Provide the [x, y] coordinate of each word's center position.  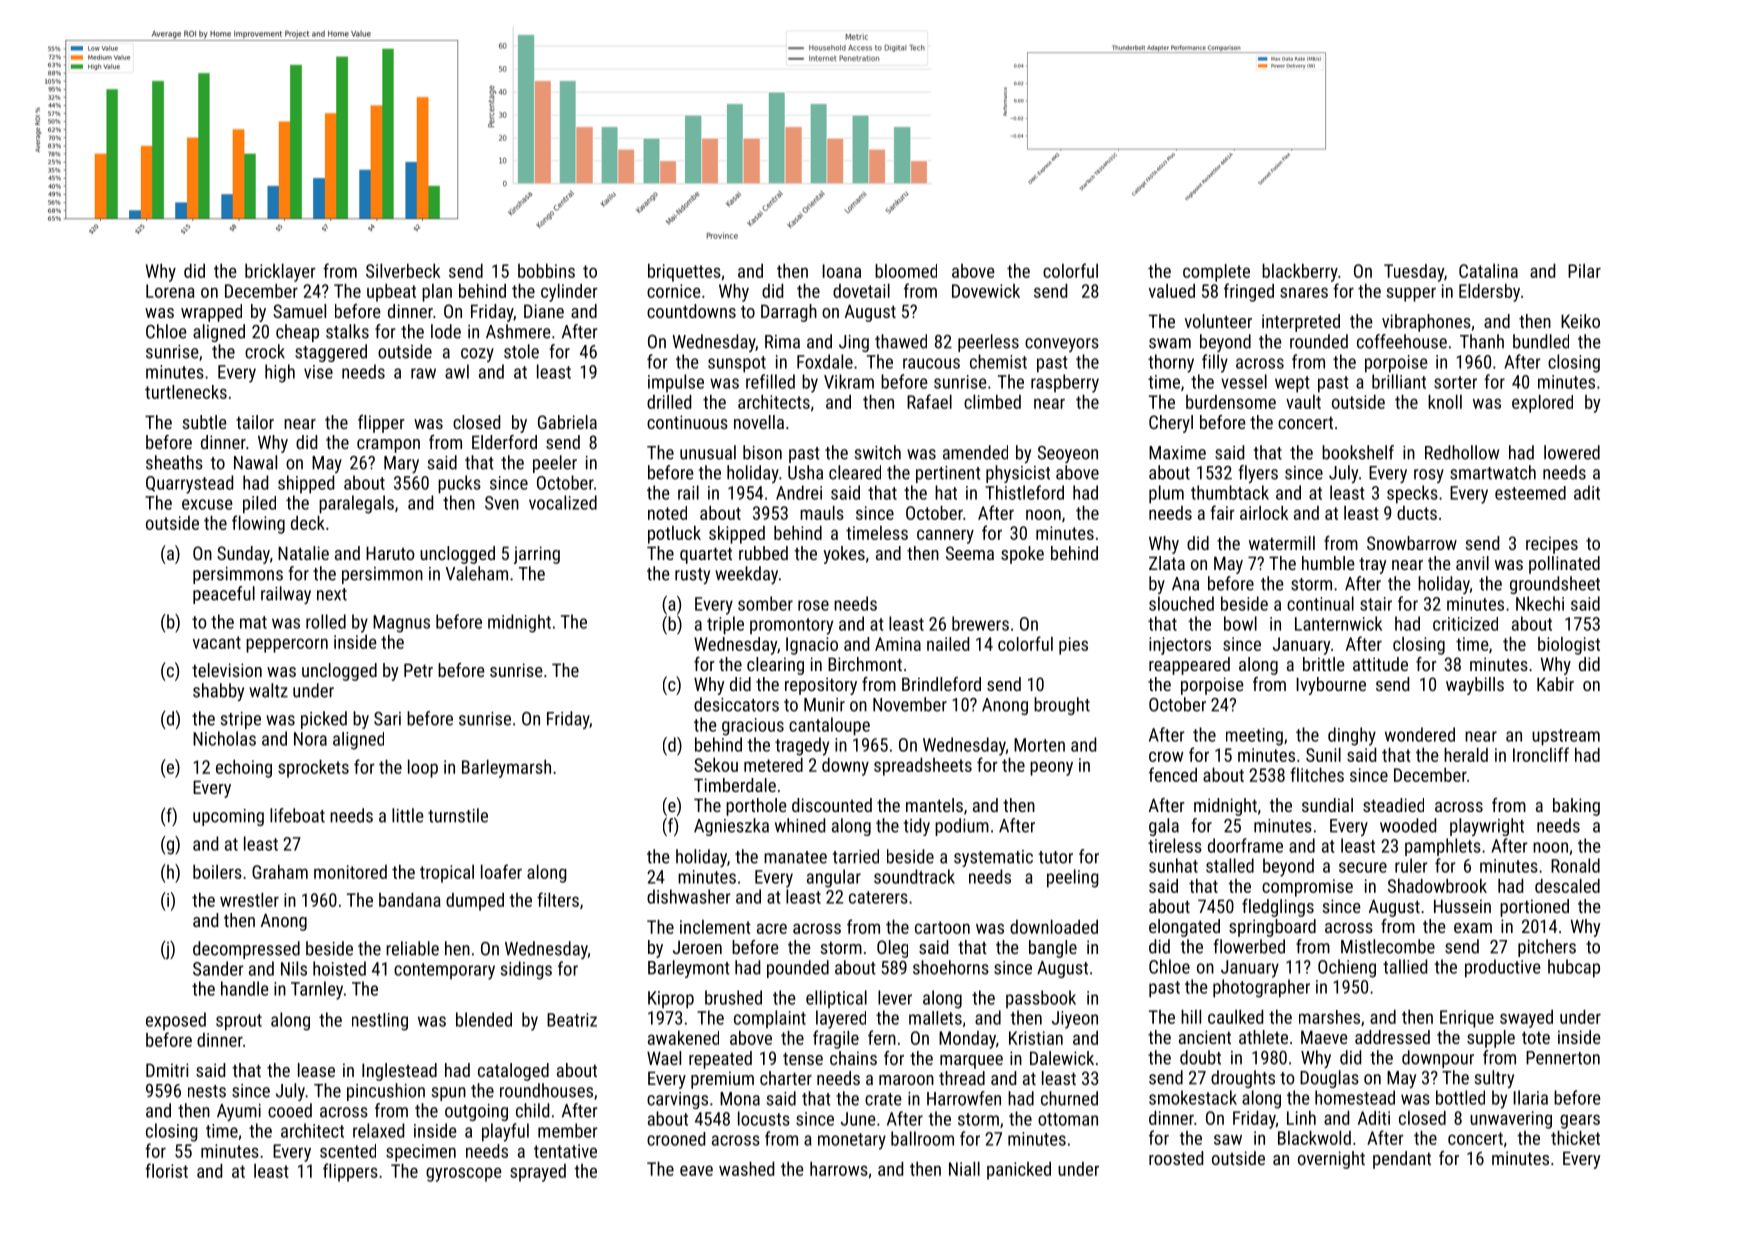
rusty [692, 576]
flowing [258, 524]
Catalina [1488, 271]
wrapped [211, 313]
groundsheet [1555, 585]
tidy [917, 827]
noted [667, 513]
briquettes [684, 272]
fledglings [1278, 908]
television [227, 670]
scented [348, 1151]
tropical [447, 874]
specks [1412, 494]
